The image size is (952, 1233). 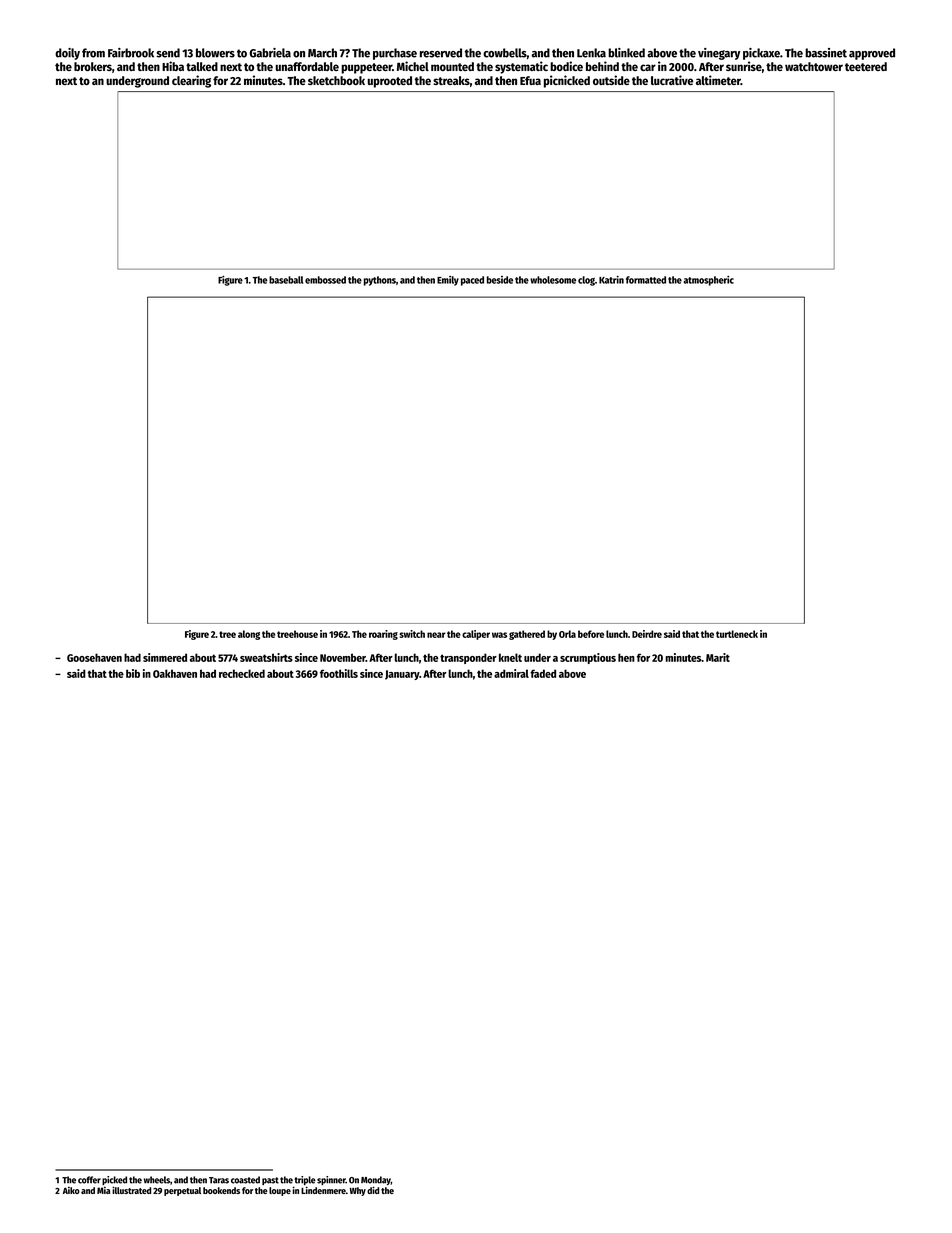 I want to click on Efua, so click(x=530, y=80).
